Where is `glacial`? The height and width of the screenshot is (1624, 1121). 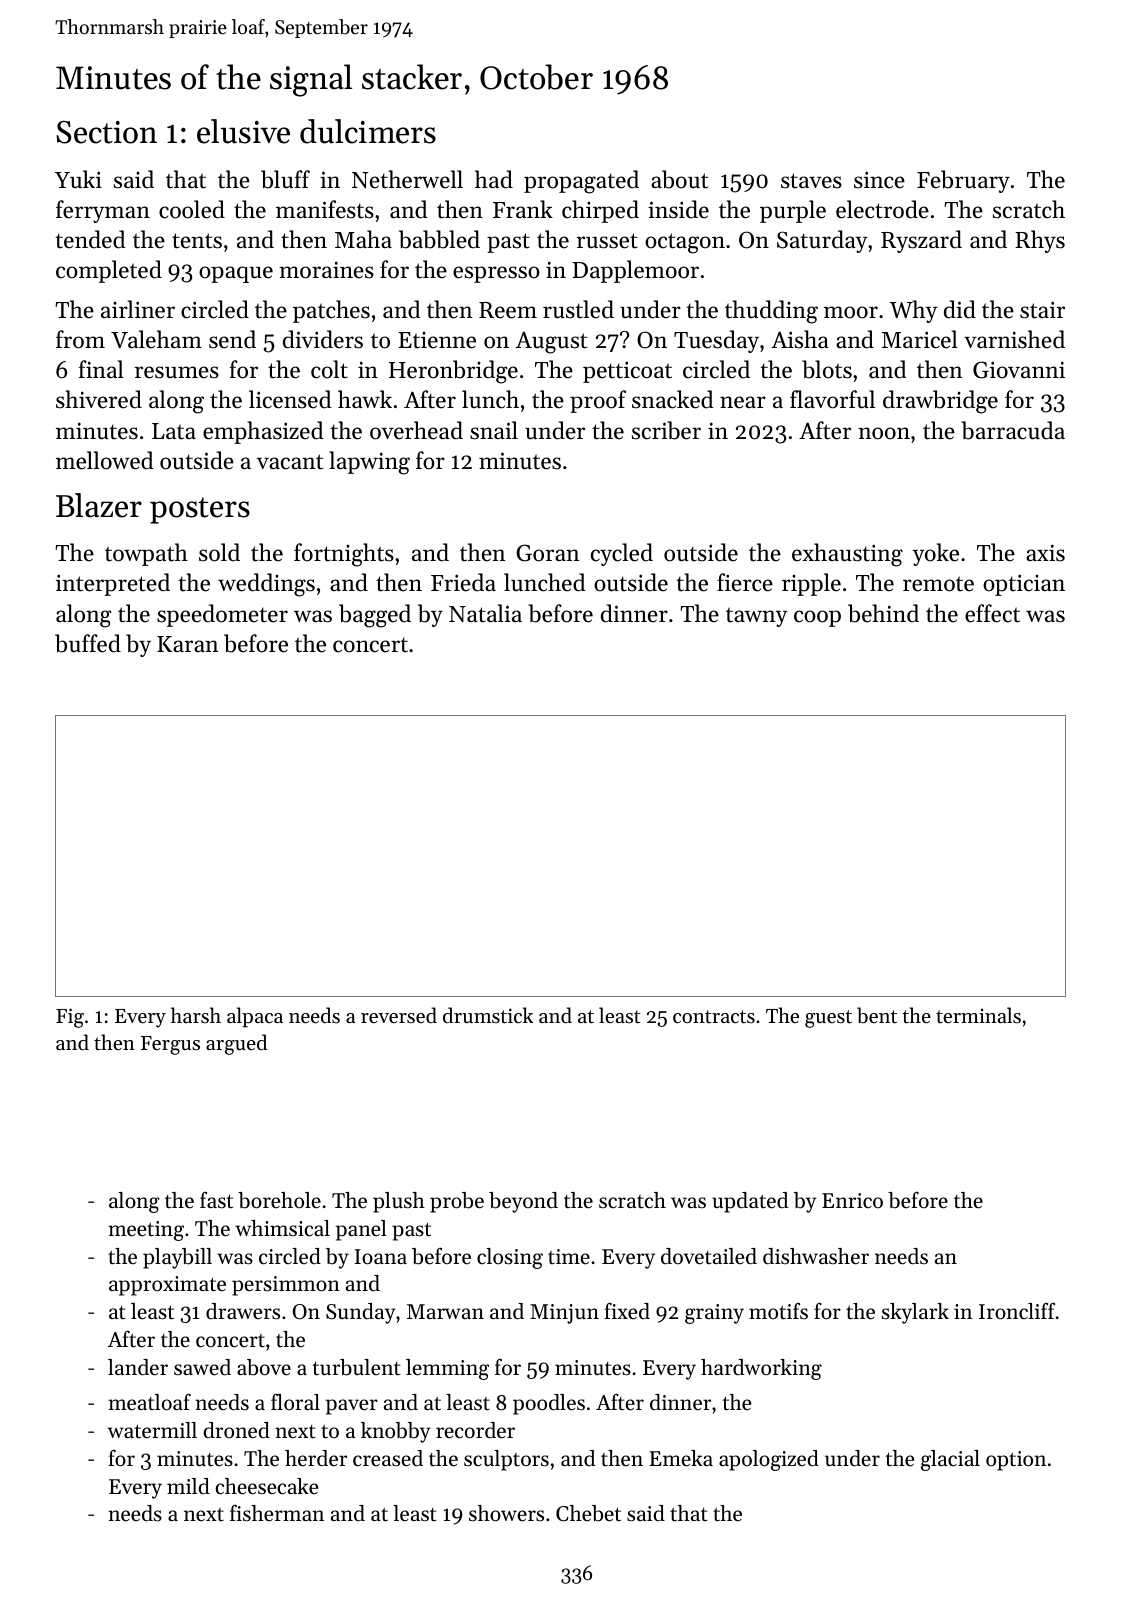
glacial is located at coordinates (950, 1460).
